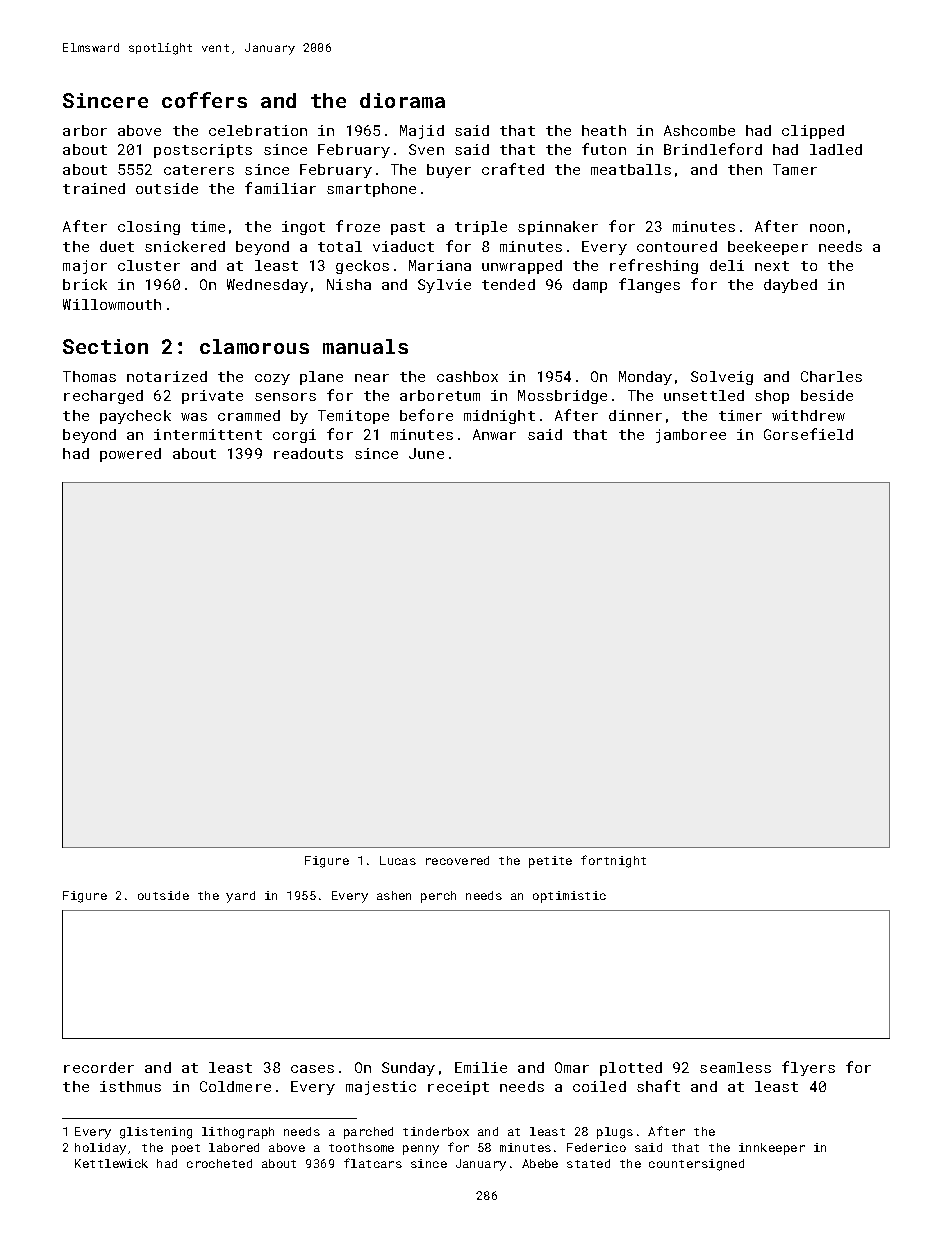 This screenshot has width=952, height=1233. Describe the element at coordinates (436, 1131) in the screenshot. I see `tinderbox` at that location.
